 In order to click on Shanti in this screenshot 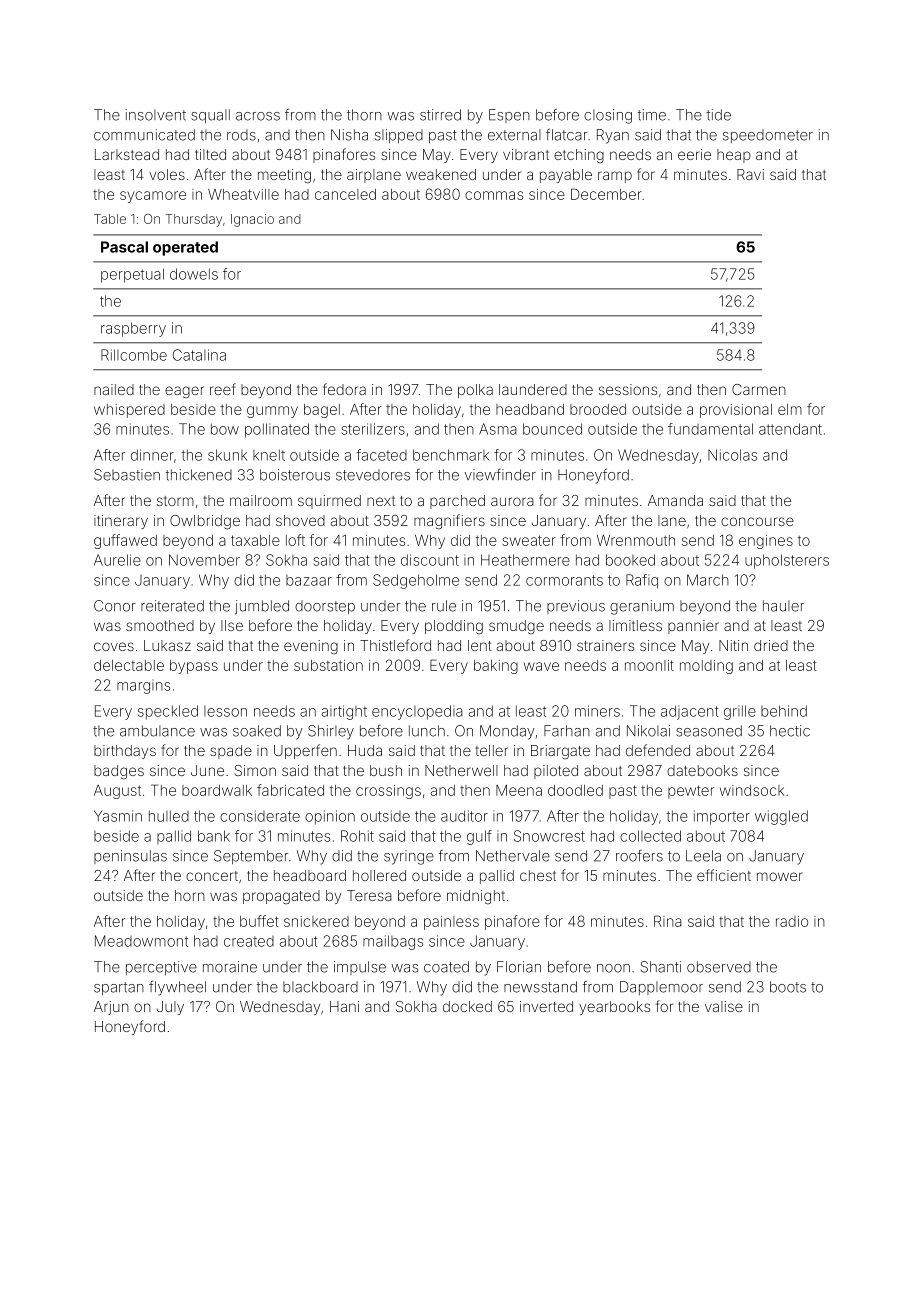, I will do `click(661, 967)`.
